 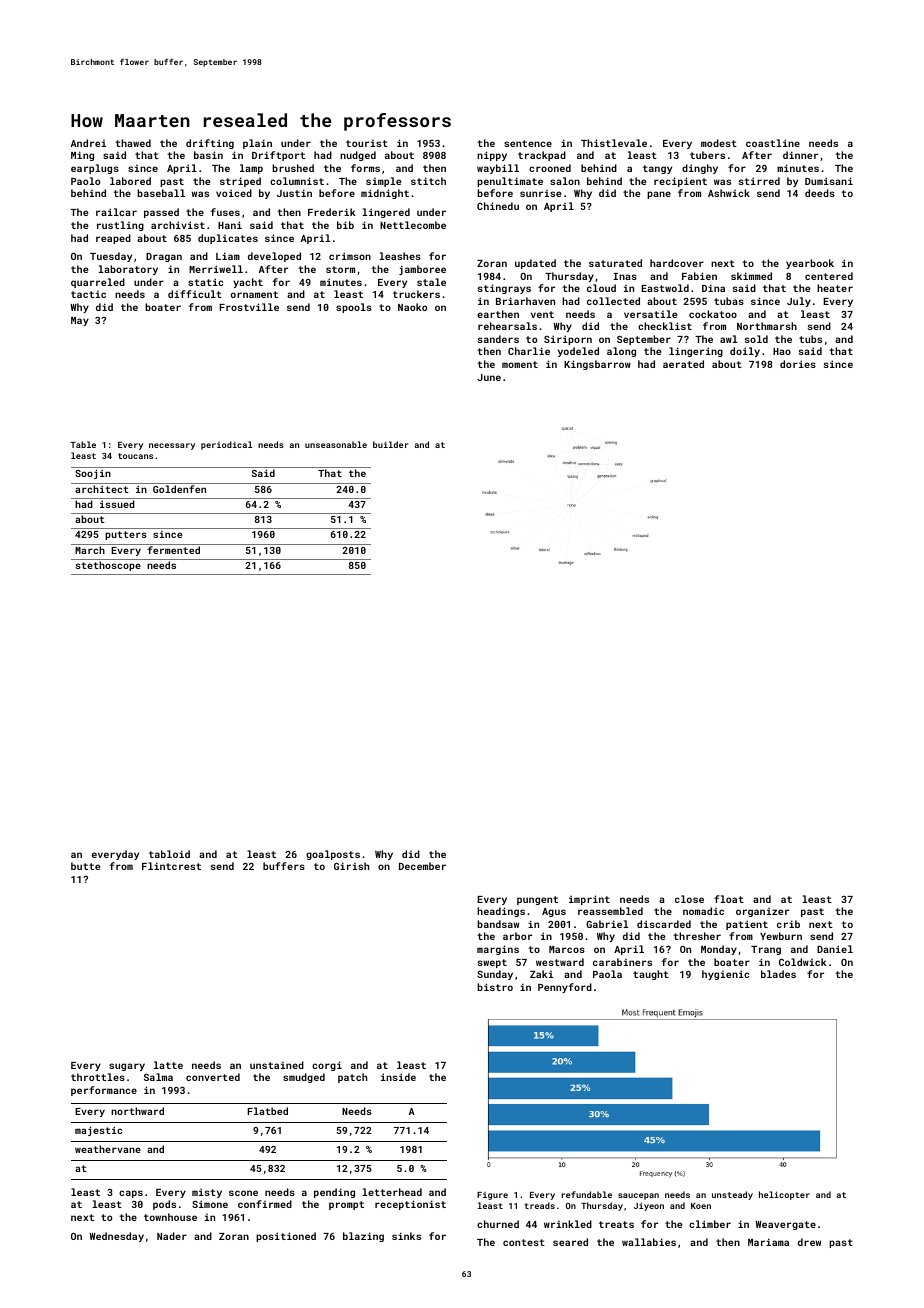 What do you see at coordinates (696, 352) in the document?
I see `lingering` at bounding box center [696, 352].
